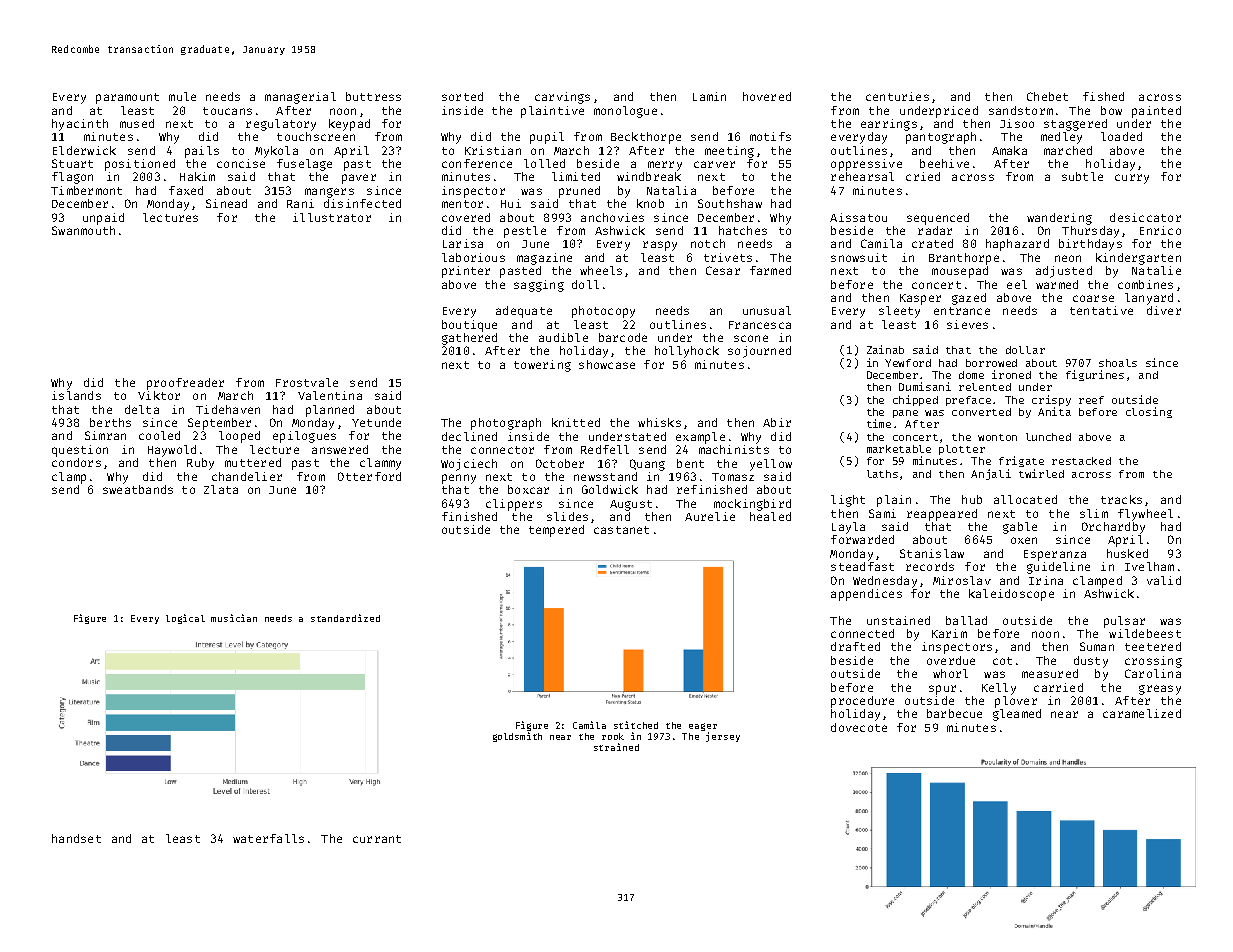 This image has height=952, width=1233. What do you see at coordinates (855, 646) in the image?
I see `drafted` at bounding box center [855, 646].
